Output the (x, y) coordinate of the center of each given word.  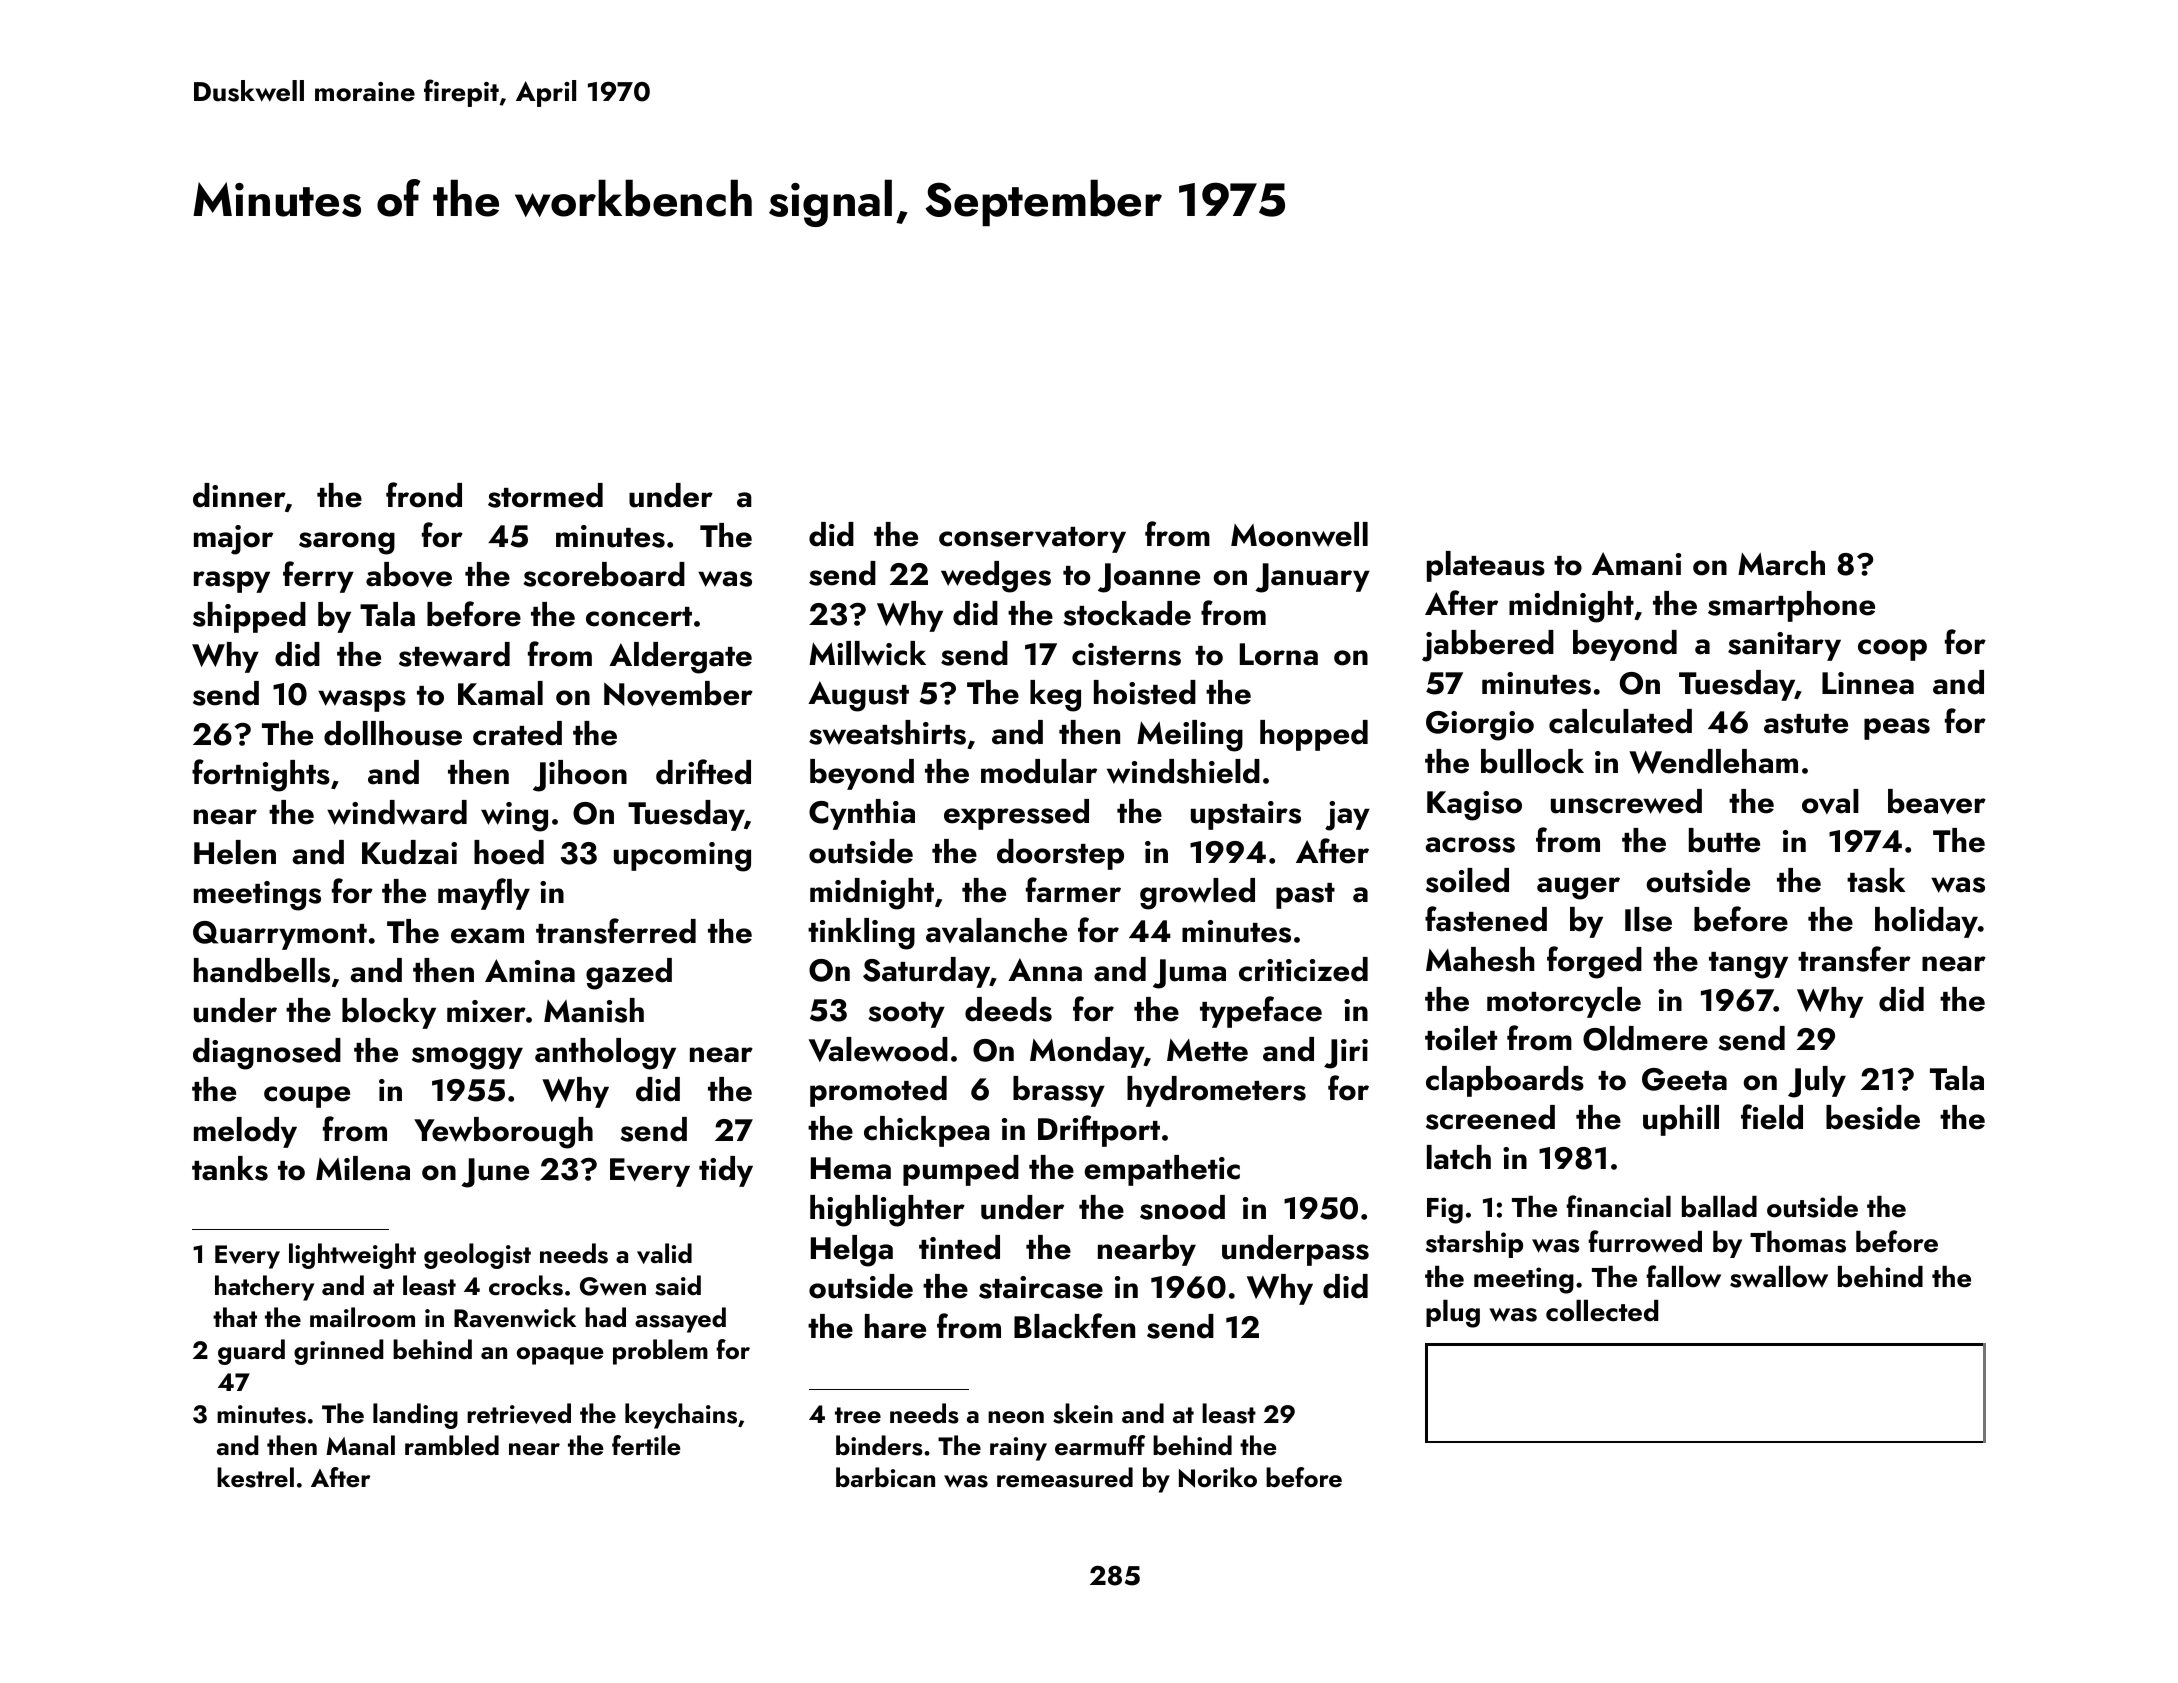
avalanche (996, 930)
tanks (230, 1168)
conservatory (1032, 540)
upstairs (1246, 815)
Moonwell (1299, 534)
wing (514, 817)
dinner (239, 495)
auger (1578, 888)
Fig (1445, 1210)
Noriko (1218, 1477)
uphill (1681, 1120)
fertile (646, 1445)
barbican (885, 1477)
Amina (530, 971)
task (1876, 880)
